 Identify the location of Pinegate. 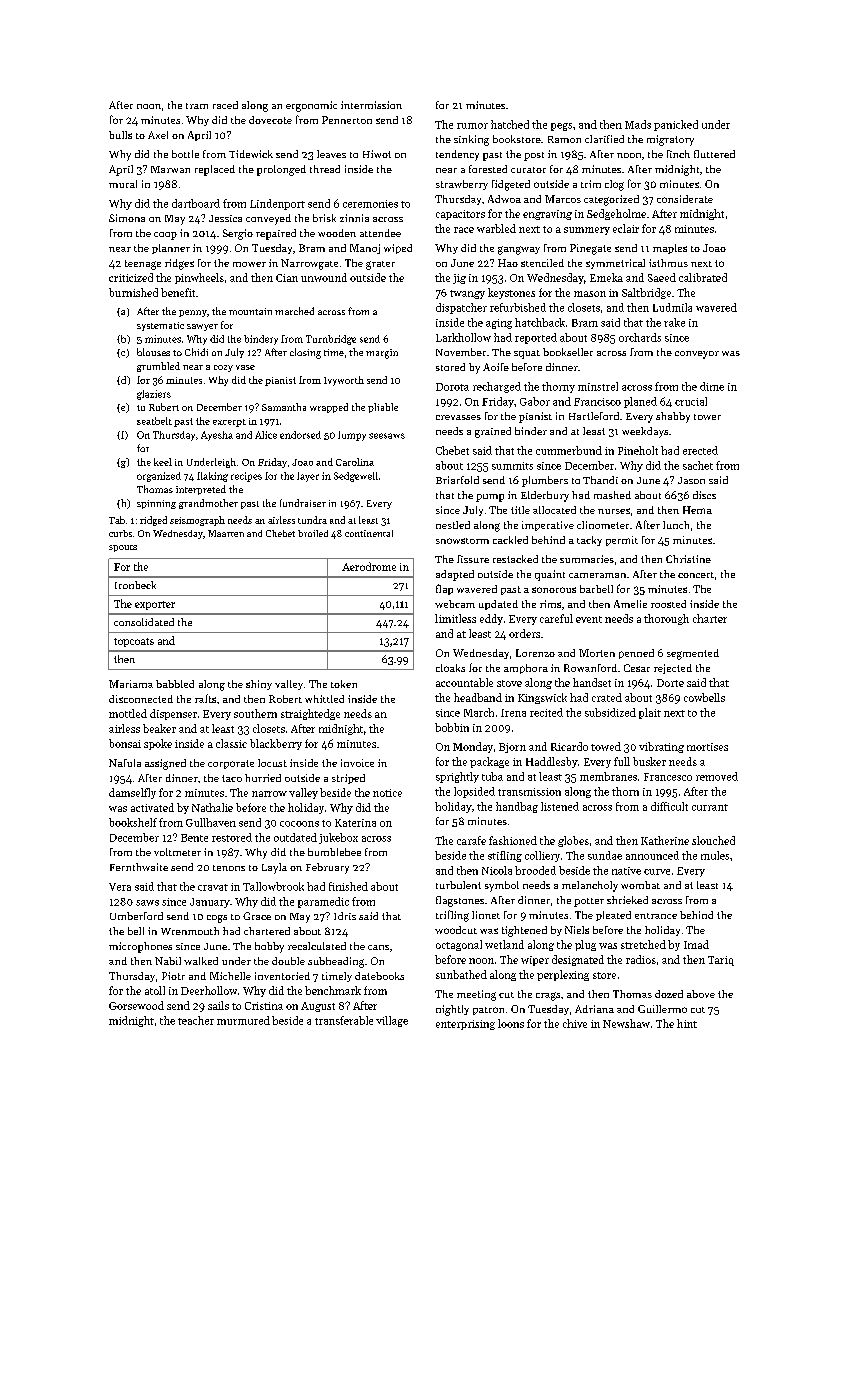
(590, 249).
